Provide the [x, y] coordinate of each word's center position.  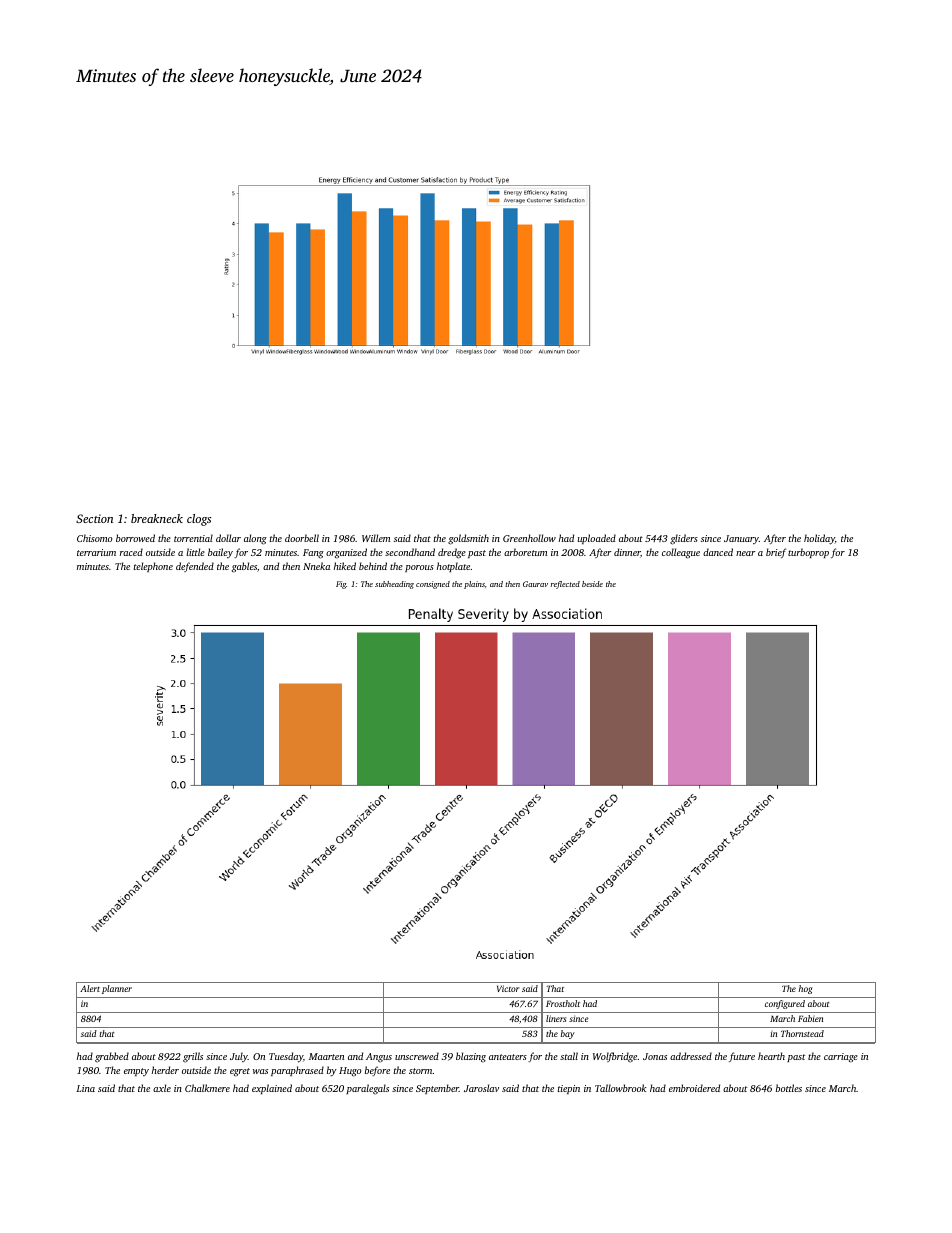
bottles [789, 1088]
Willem [376, 538]
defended [195, 567]
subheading [394, 585]
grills [193, 1057]
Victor [508, 988]
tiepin [569, 1089]
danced [718, 552]
